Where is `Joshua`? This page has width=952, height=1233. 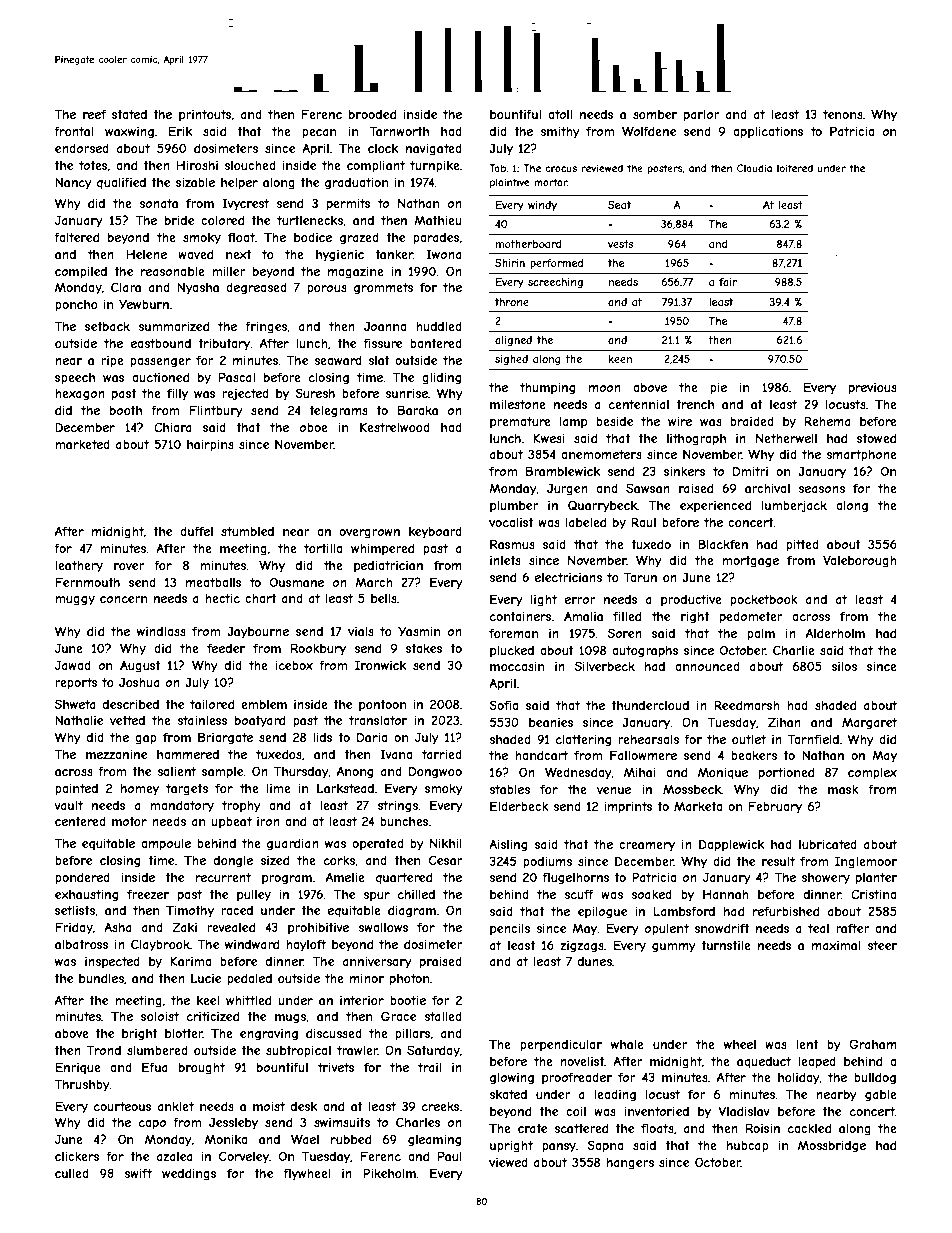
Joshua is located at coordinates (139, 682).
